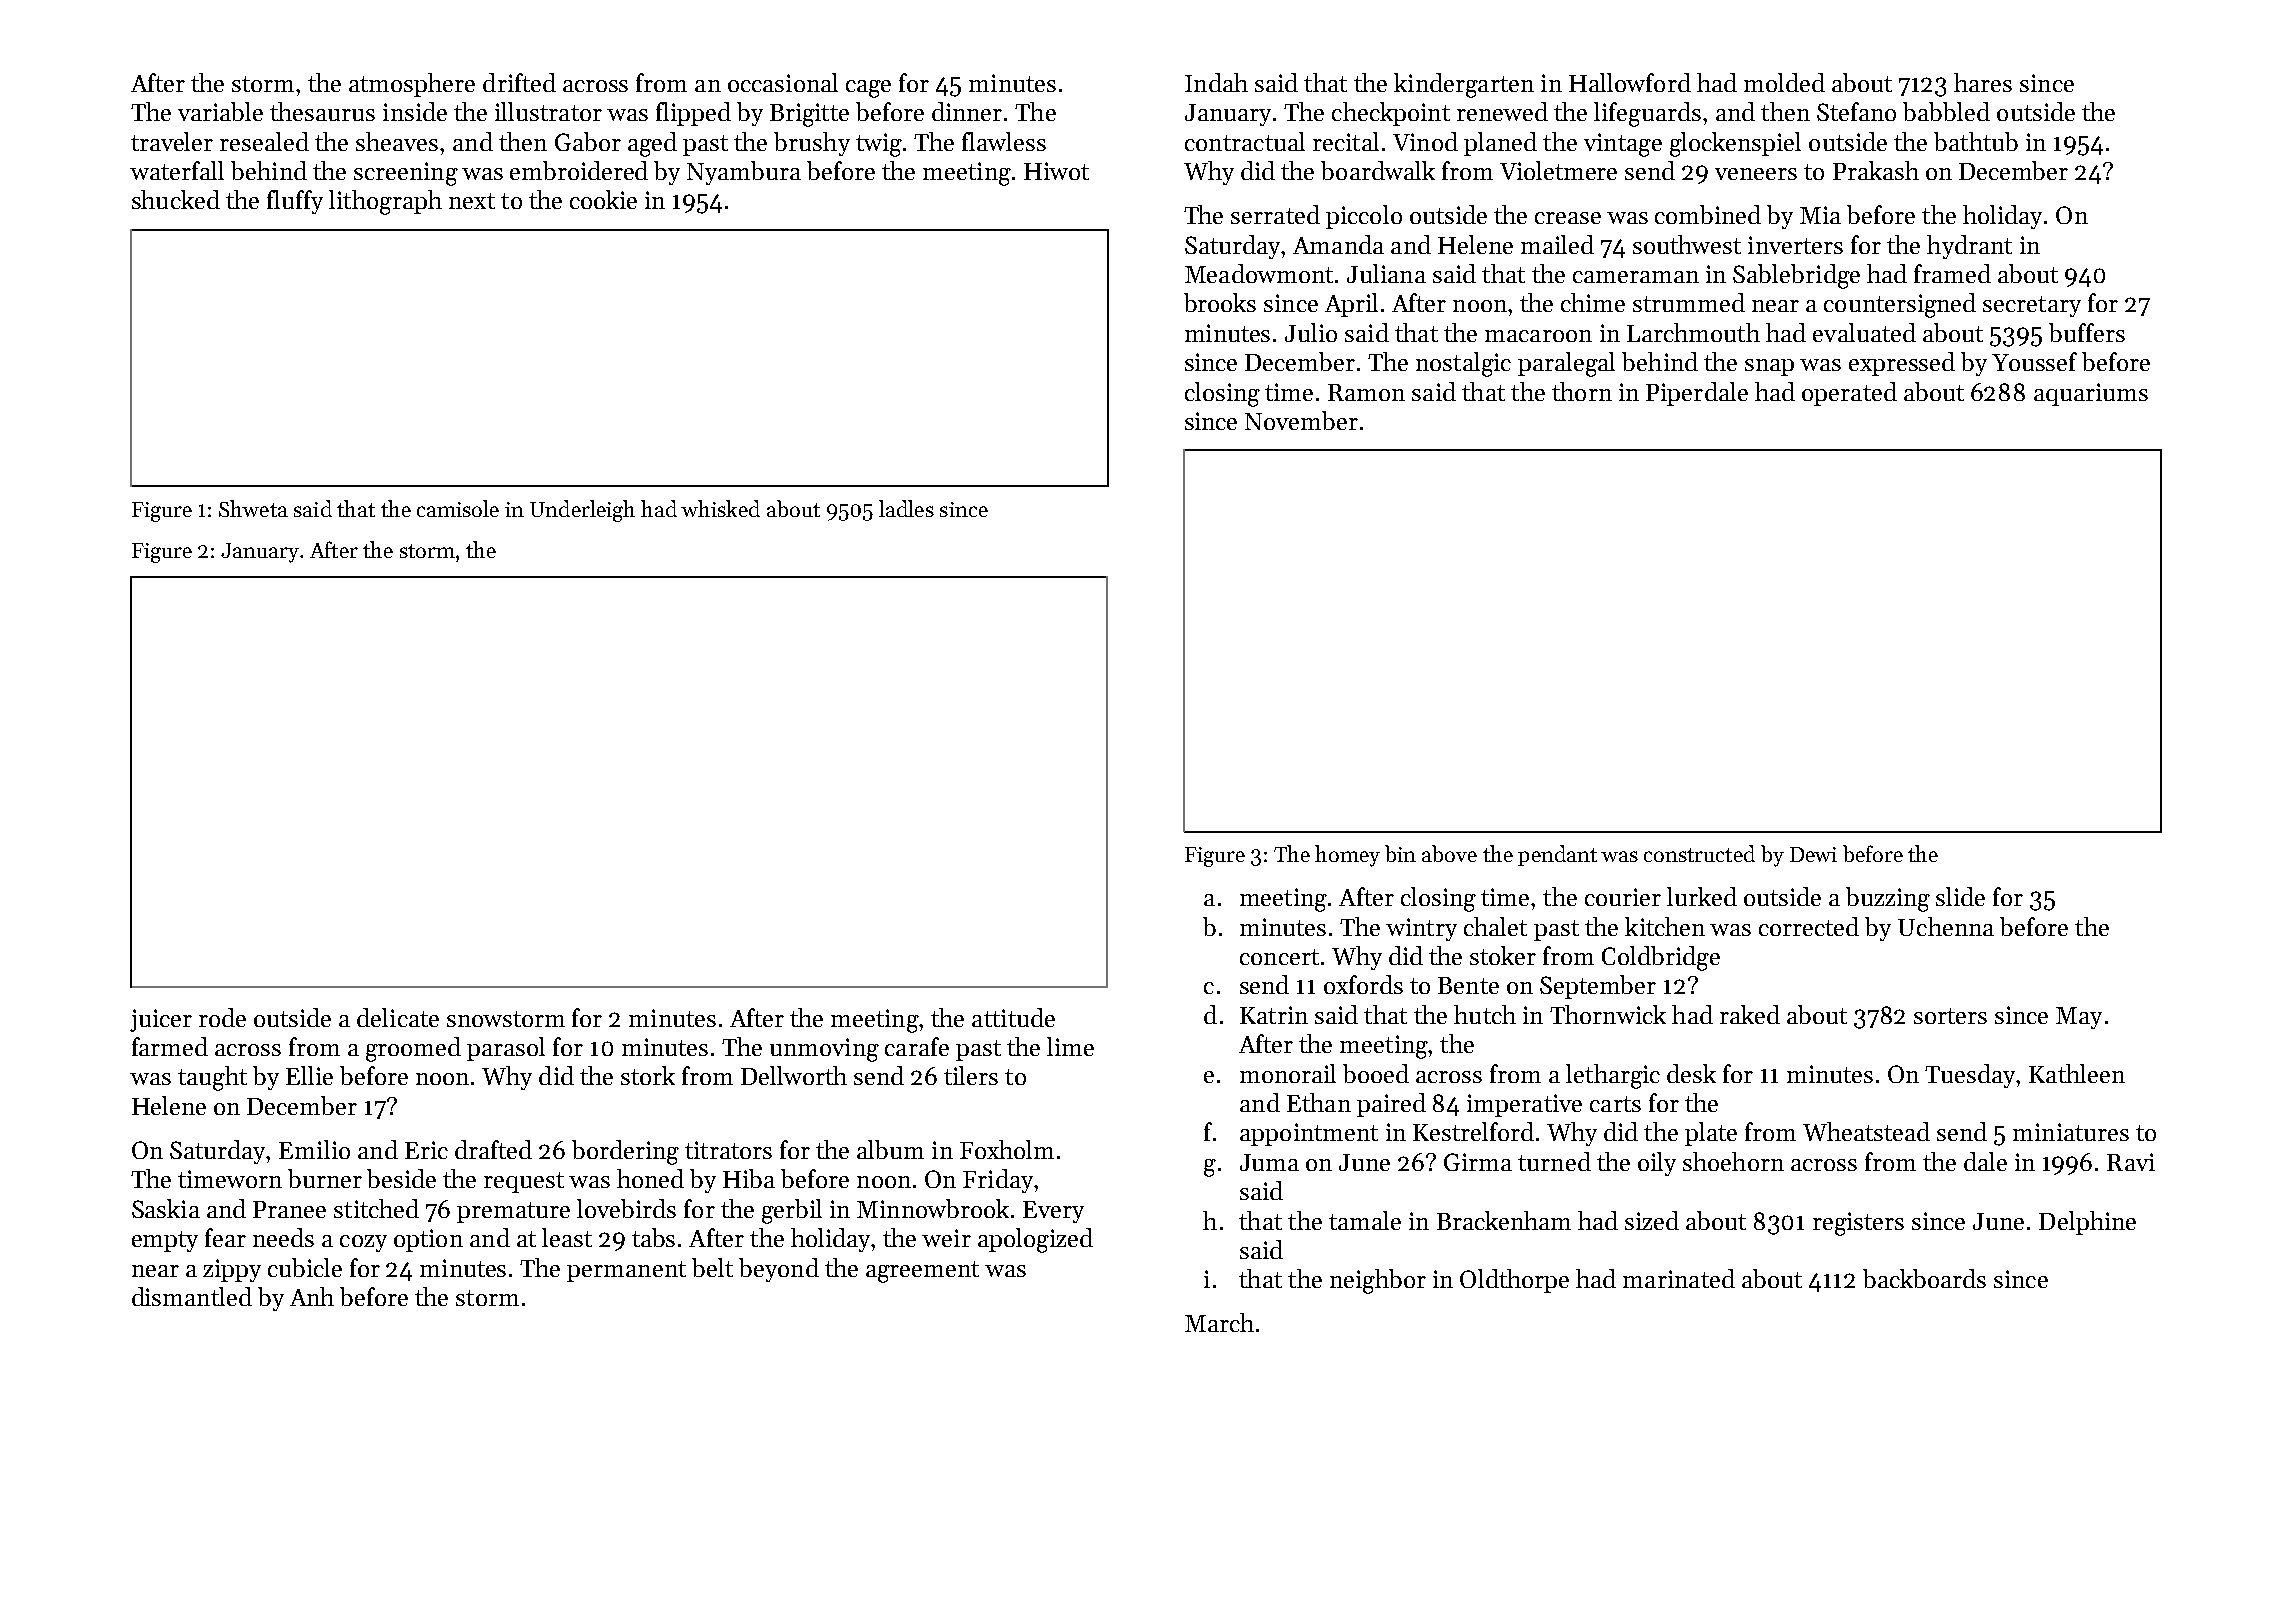 The width and height of the document is (2292, 1620). What do you see at coordinates (220, 111) in the document?
I see `variable` at bounding box center [220, 111].
